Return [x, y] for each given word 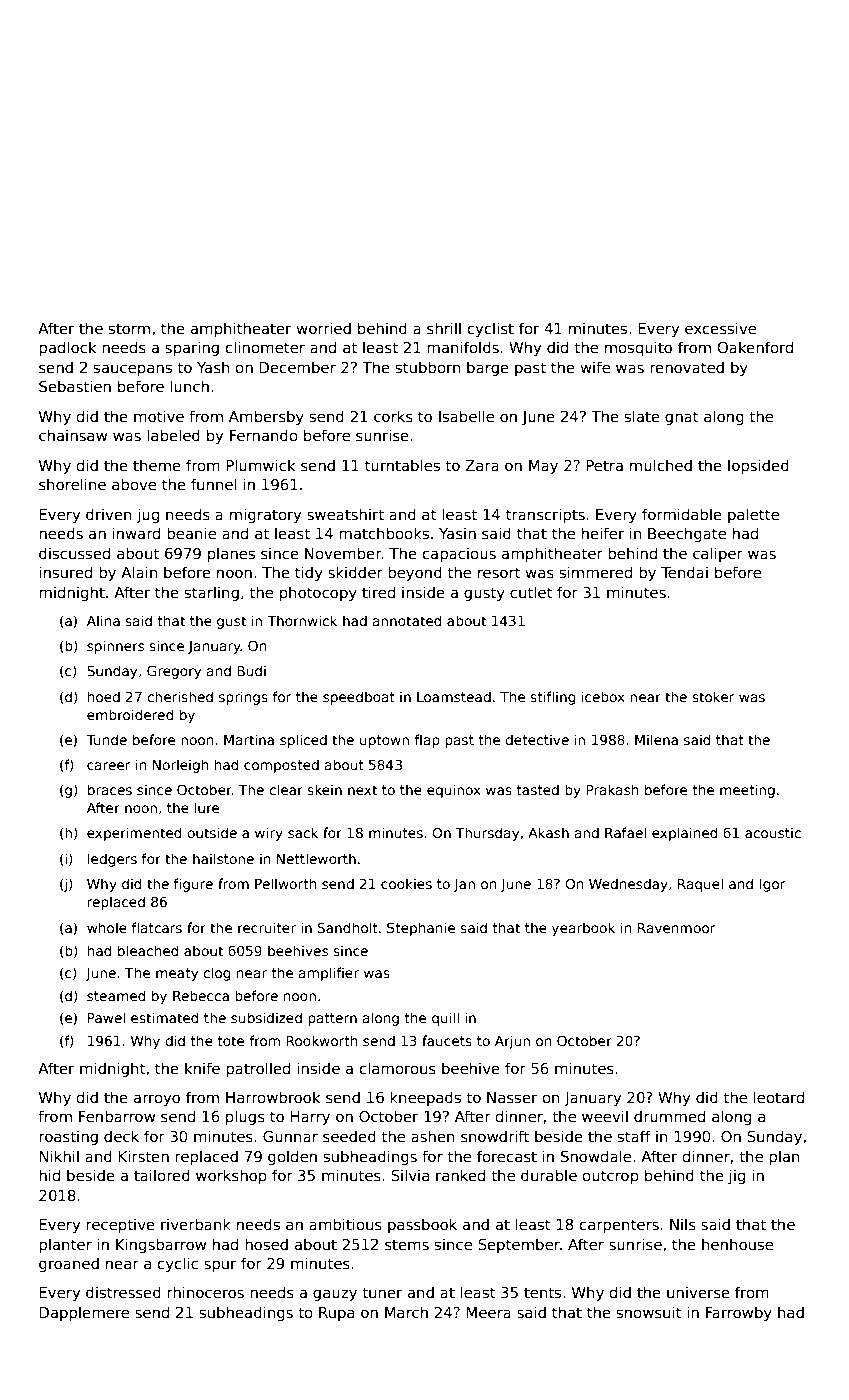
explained [684, 834]
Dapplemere [84, 1313]
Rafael [625, 832]
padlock [67, 348]
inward [136, 533]
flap [427, 741]
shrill [444, 328]
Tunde [106, 739]
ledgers [112, 860]
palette [753, 515]
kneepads [425, 1098]
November [343, 553]
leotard [779, 1097]
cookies [406, 883]
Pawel [106, 1017]
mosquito [638, 348]
